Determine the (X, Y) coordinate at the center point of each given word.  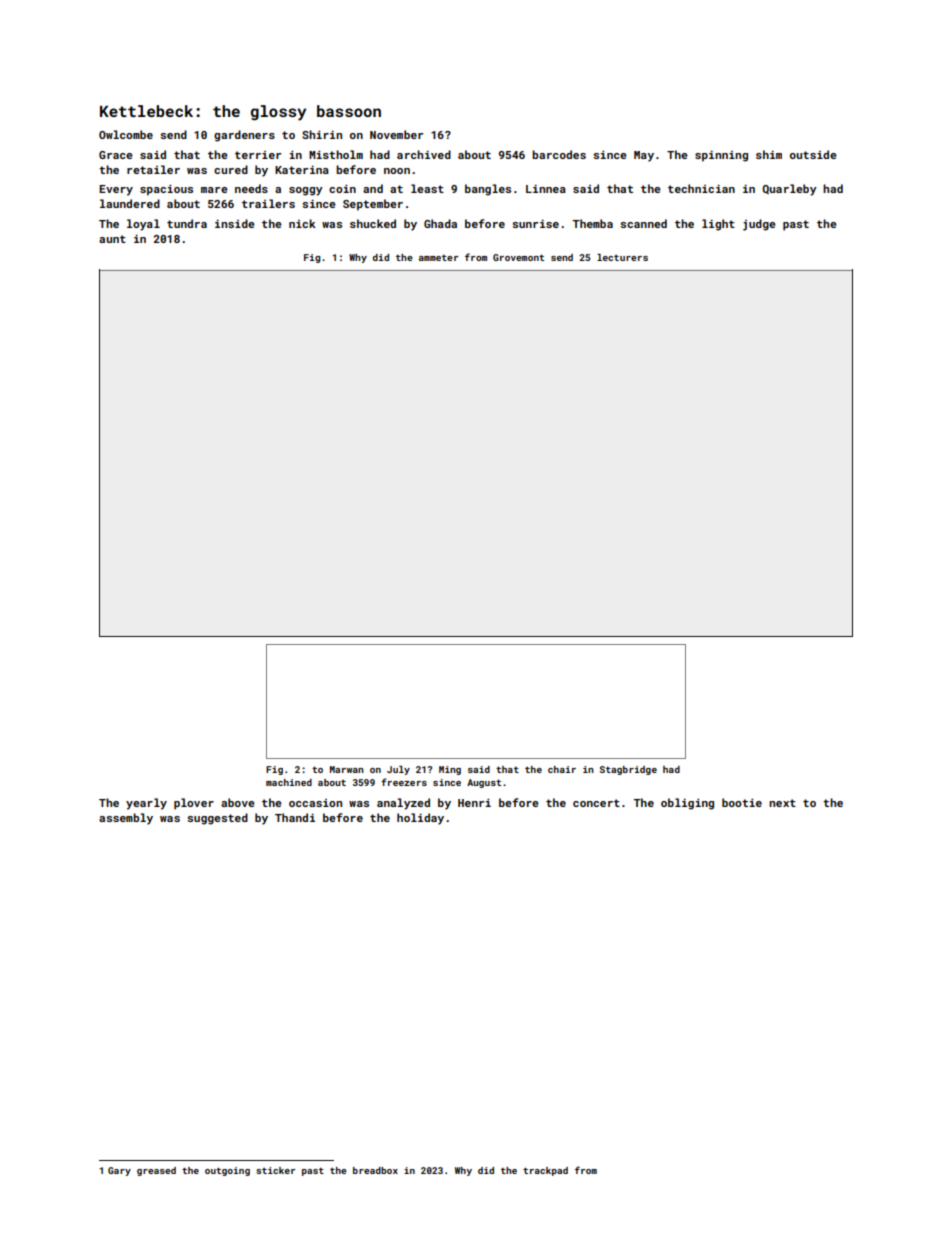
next (782, 803)
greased (156, 1171)
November (396, 134)
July (398, 770)
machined (289, 782)
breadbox (375, 1170)
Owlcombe (126, 134)
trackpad (545, 1171)
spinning (721, 156)
